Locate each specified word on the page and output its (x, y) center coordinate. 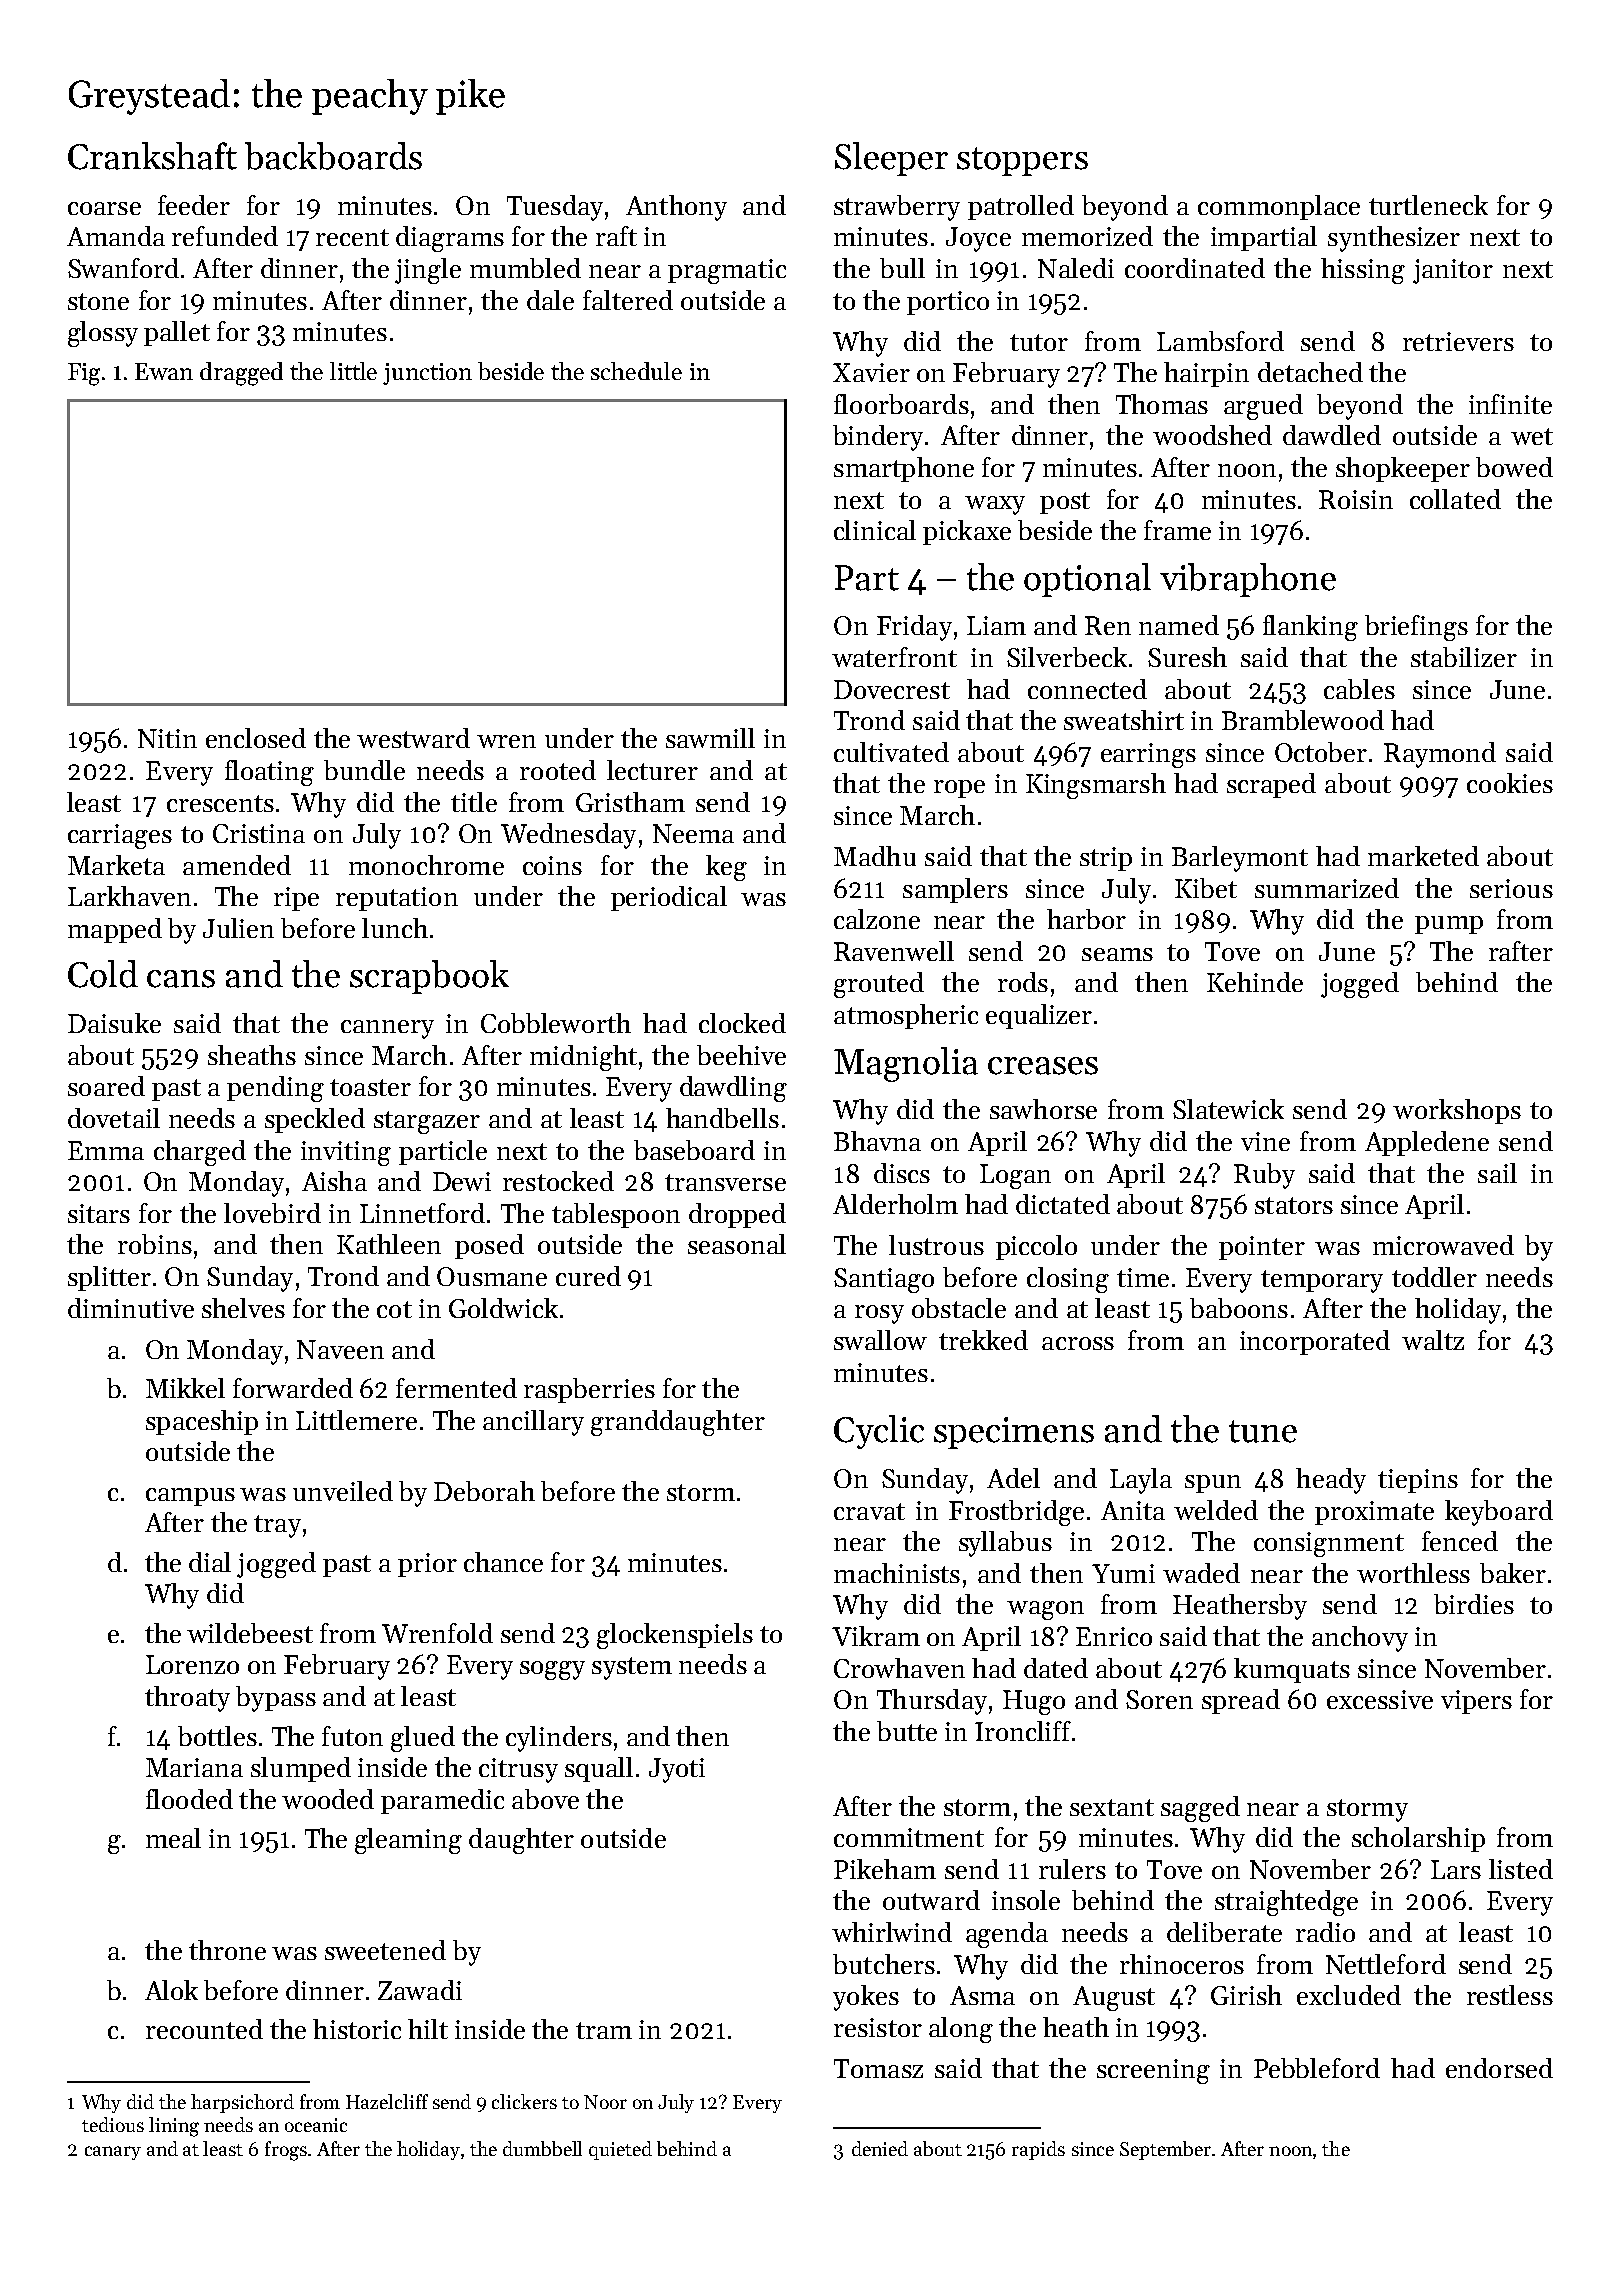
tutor (1039, 342)
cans (181, 979)
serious (1511, 888)
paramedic (442, 1801)
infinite (1510, 404)
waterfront (894, 657)
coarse (104, 208)
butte (907, 1731)
